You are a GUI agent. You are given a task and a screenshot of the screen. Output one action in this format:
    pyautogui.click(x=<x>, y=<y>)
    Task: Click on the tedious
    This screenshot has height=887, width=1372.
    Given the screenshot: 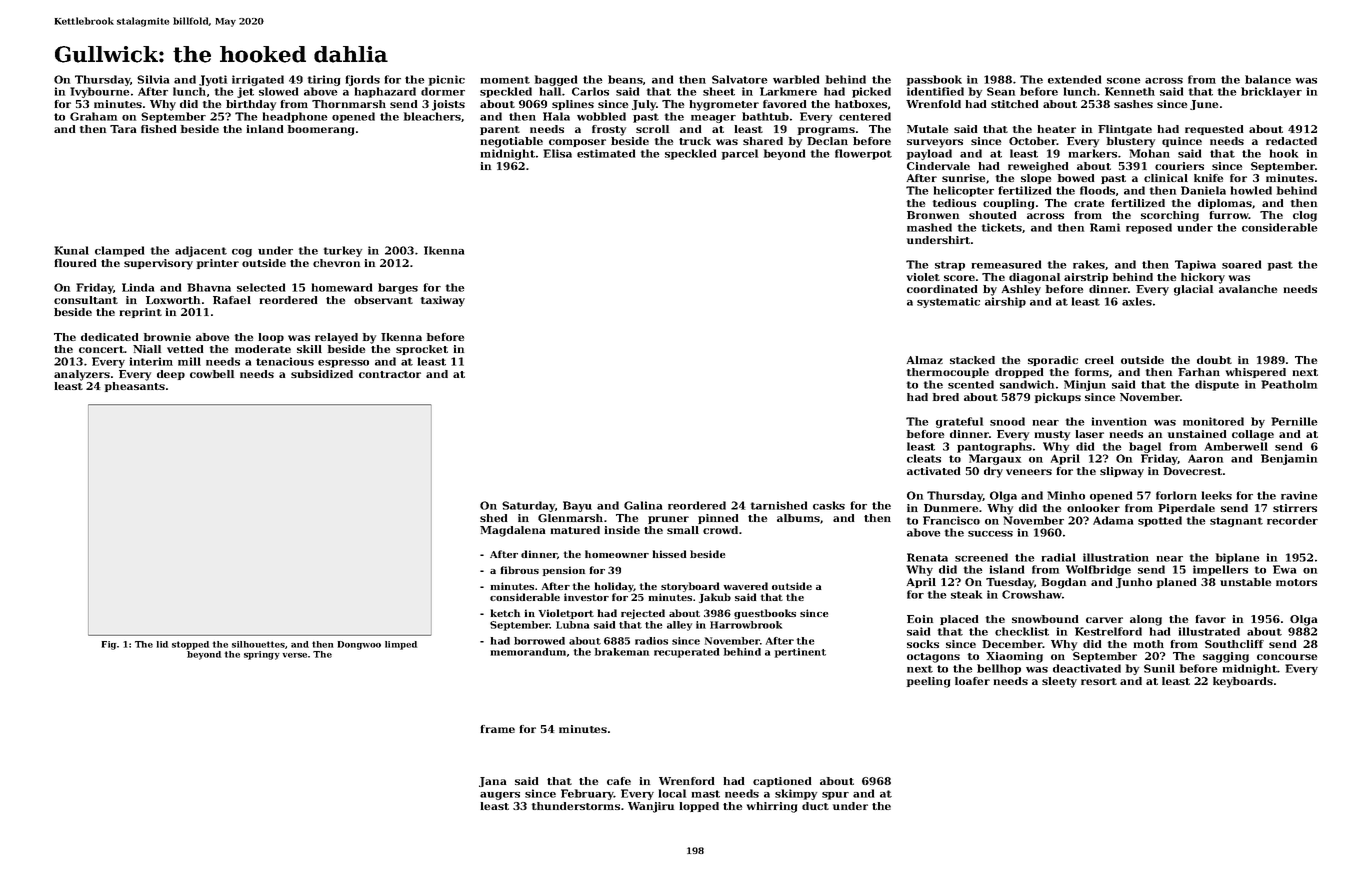 What is the action you would take?
    pyautogui.click(x=954, y=203)
